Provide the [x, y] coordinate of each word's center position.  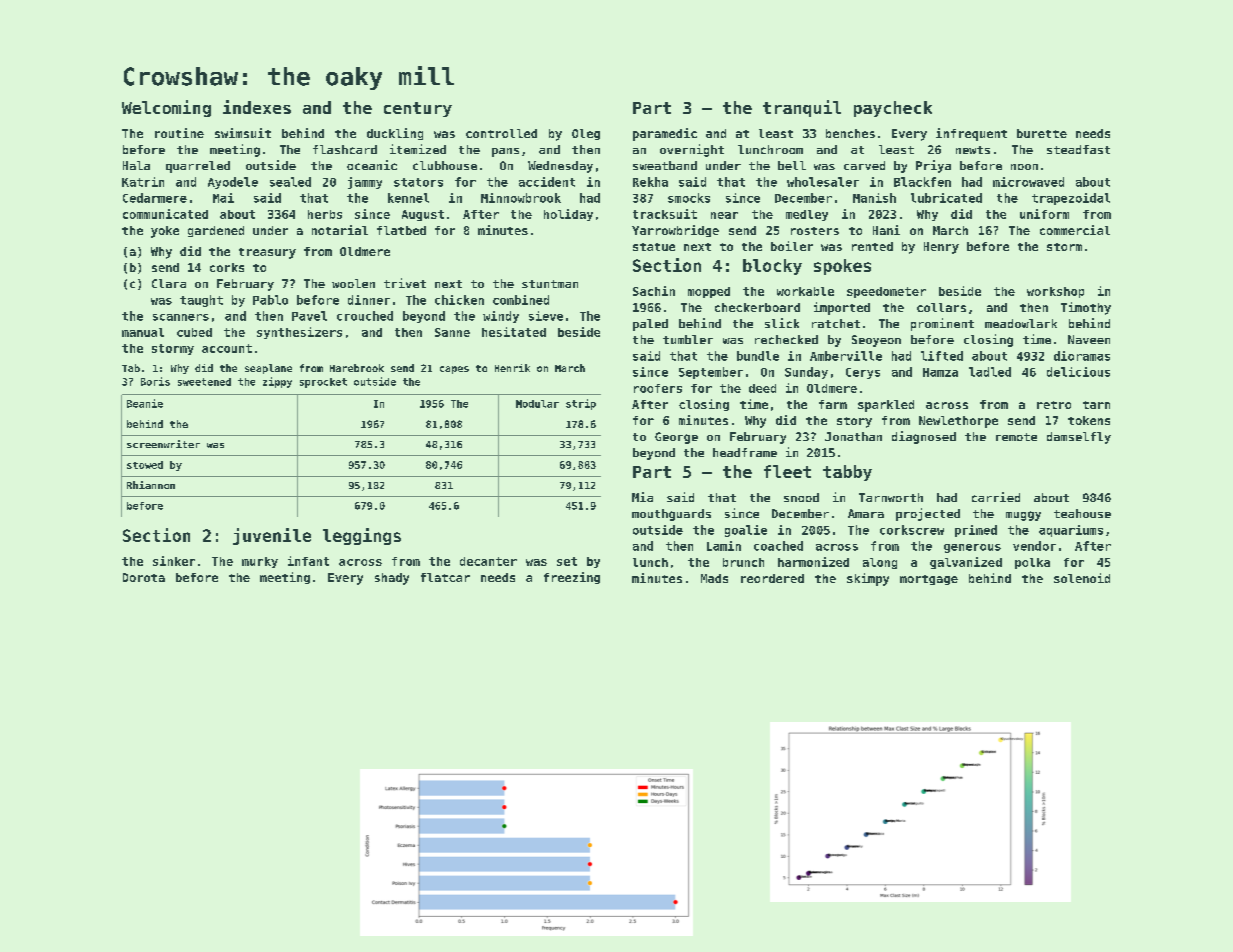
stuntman [550, 284]
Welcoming [166, 108]
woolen [353, 283]
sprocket [323, 383]
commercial [1075, 230]
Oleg [586, 134]
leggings [362, 536]
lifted [942, 356]
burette [1042, 133]
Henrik [512, 368]
